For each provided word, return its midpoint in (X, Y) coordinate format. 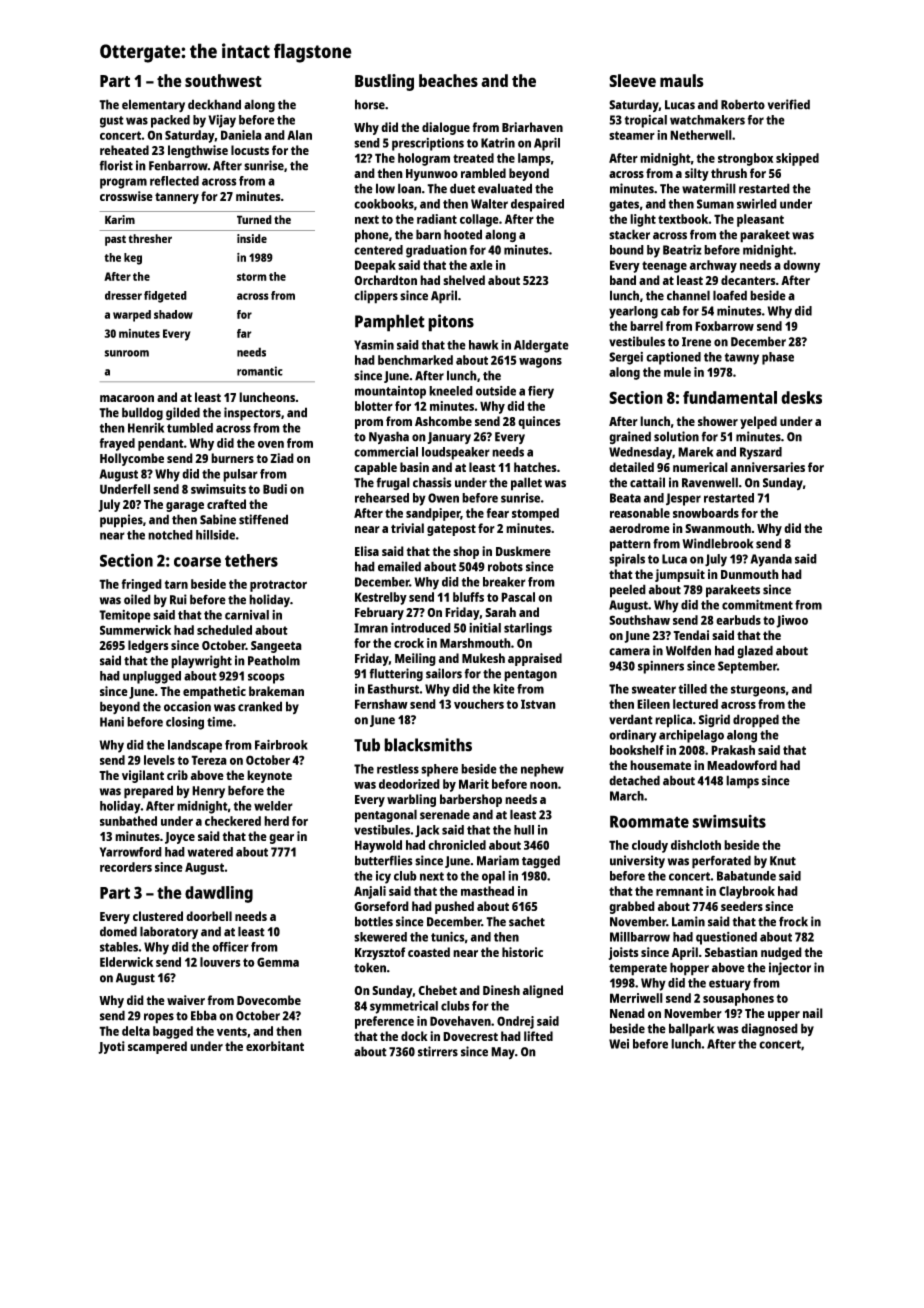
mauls (682, 80)
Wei (619, 1044)
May (503, 1053)
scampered (157, 1047)
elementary (153, 105)
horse (370, 104)
